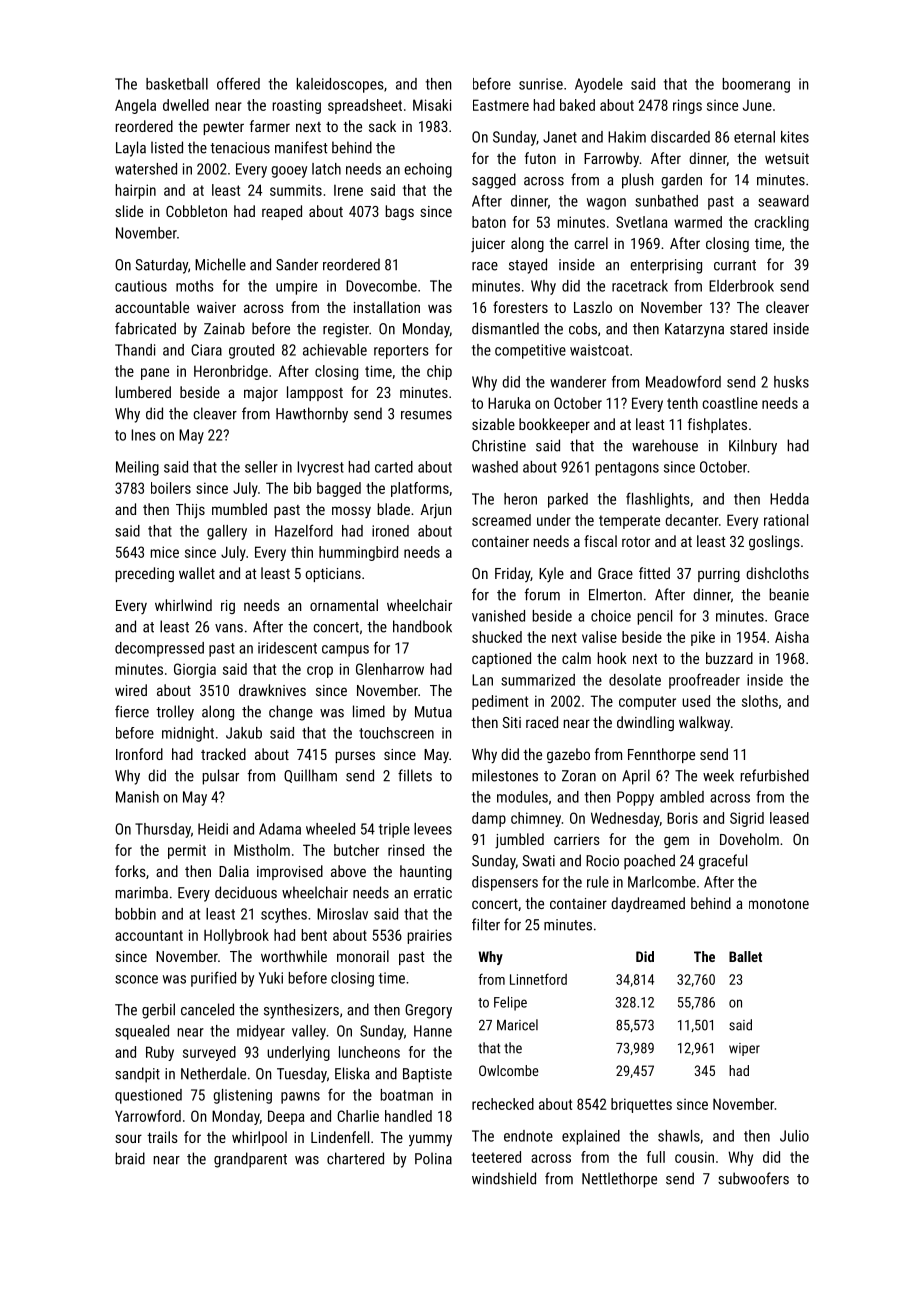  What do you see at coordinates (756, 85) in the screenshot?
I see `boomerang` at bounding box center [756, 85].
